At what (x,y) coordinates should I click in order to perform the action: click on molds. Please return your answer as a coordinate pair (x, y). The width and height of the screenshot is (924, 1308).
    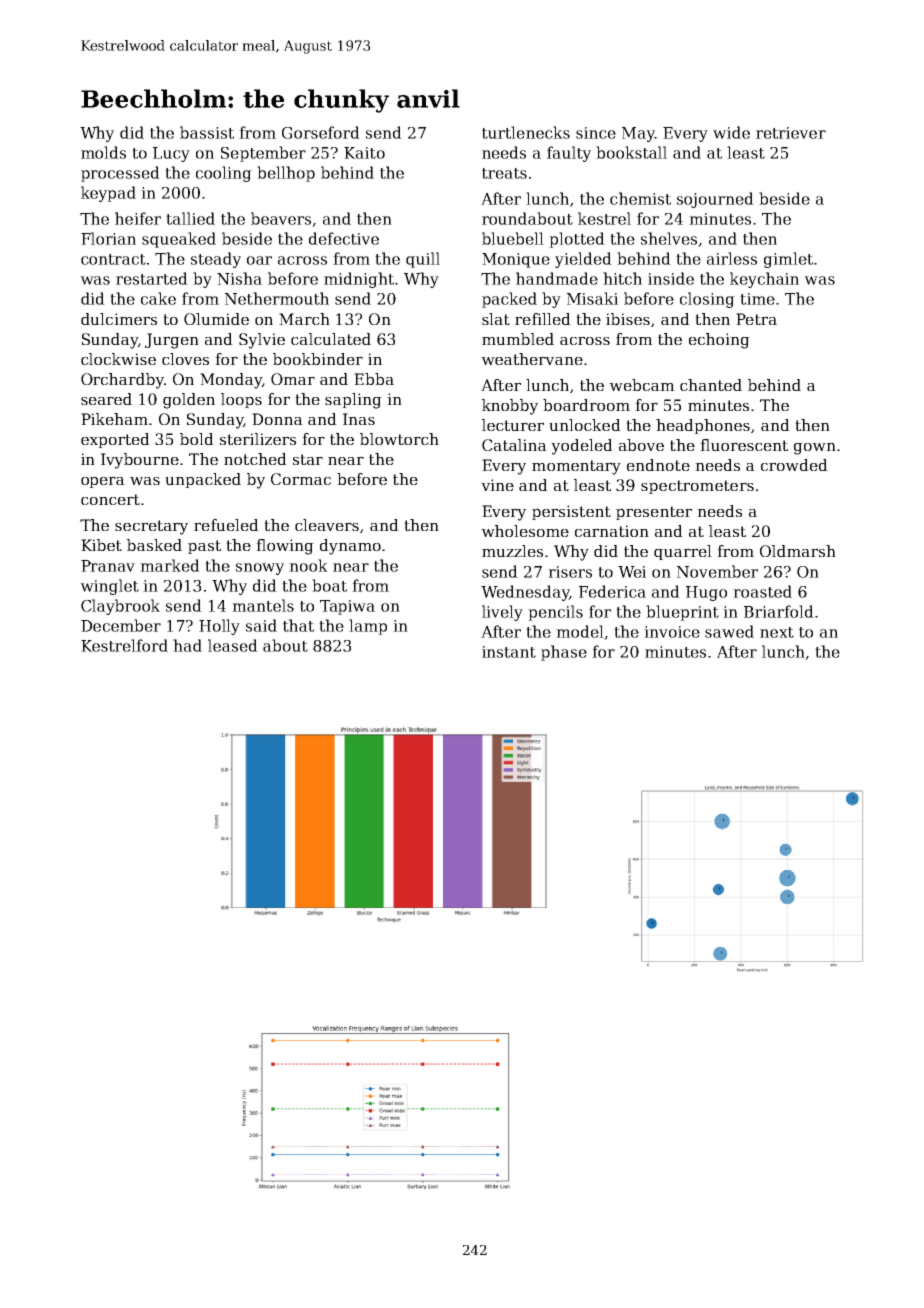
    Looking at the image, I should click on (103, 152).
